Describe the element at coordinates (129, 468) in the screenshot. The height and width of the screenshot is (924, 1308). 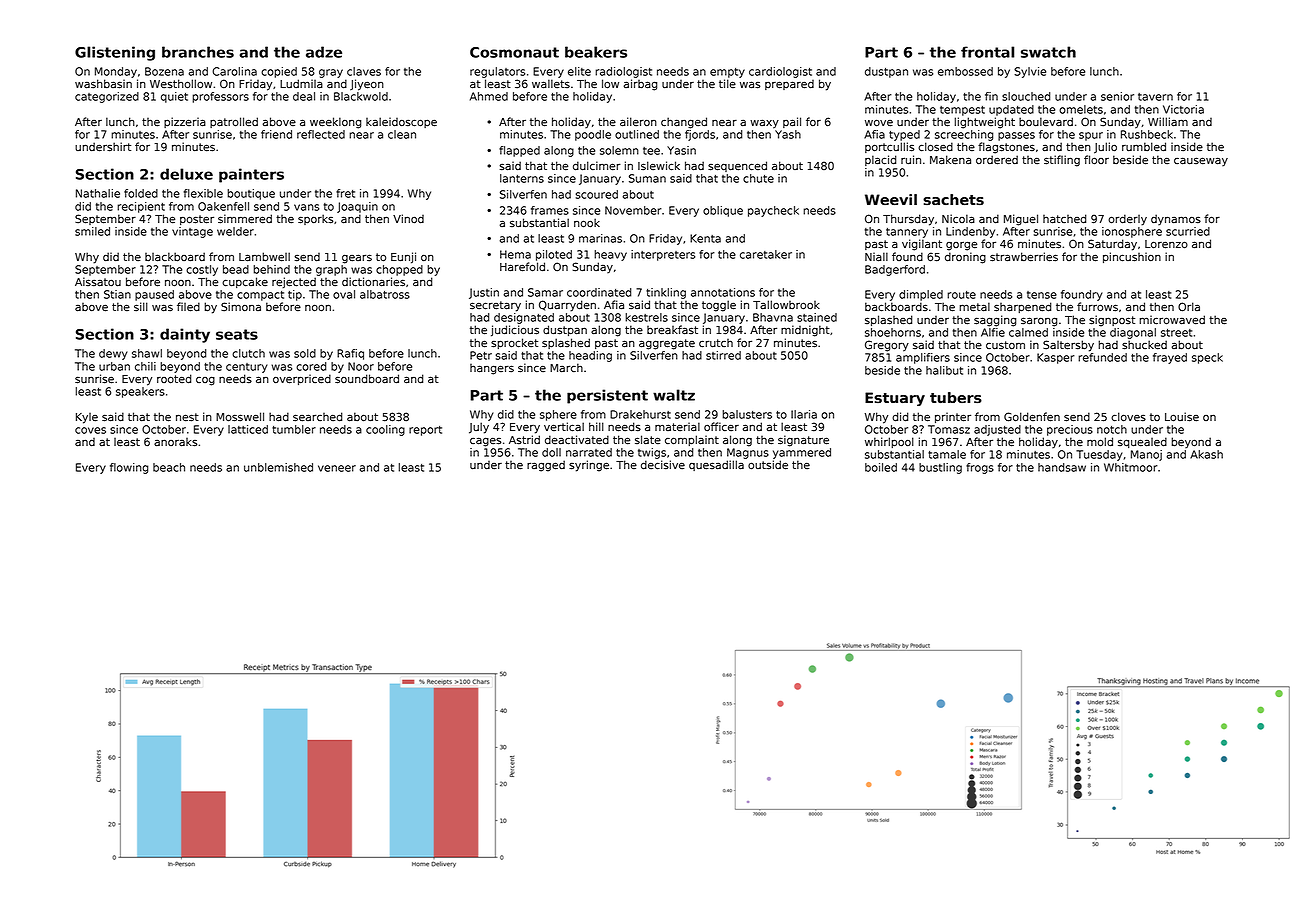
I see `flowing` at that location.
